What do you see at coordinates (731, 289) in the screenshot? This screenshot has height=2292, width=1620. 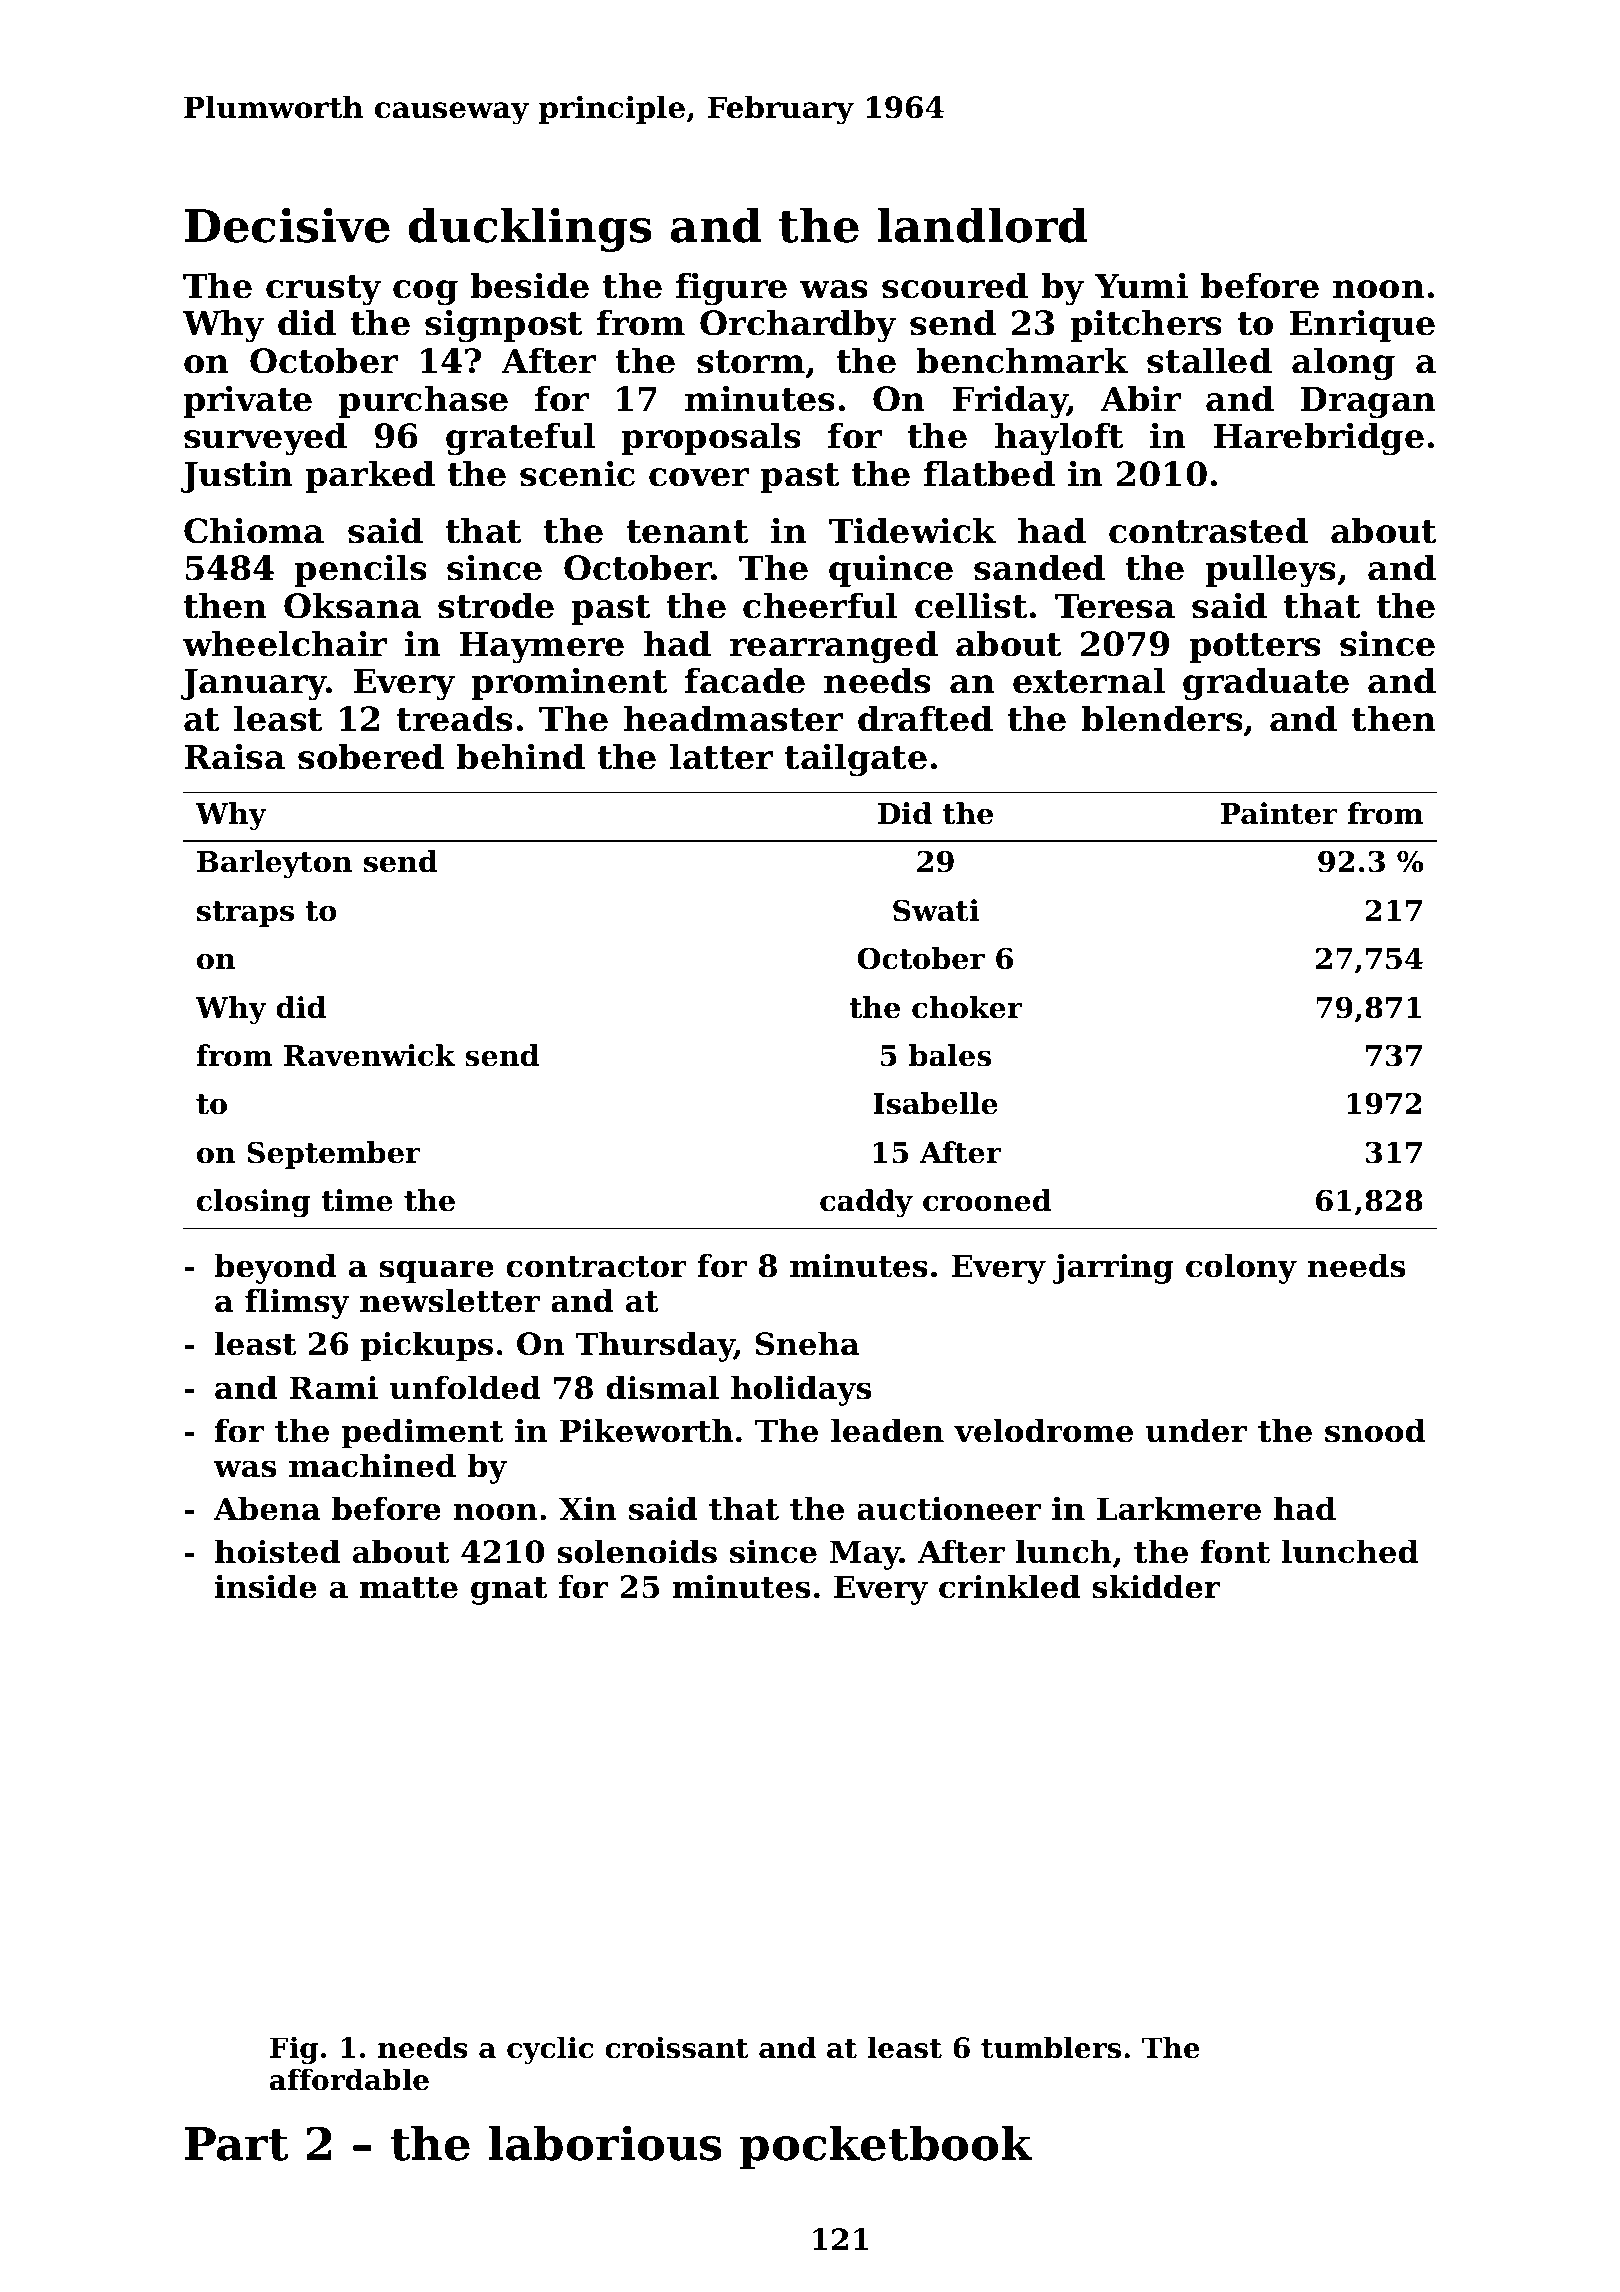 I see `figure` at bounding box center [731, 289].
